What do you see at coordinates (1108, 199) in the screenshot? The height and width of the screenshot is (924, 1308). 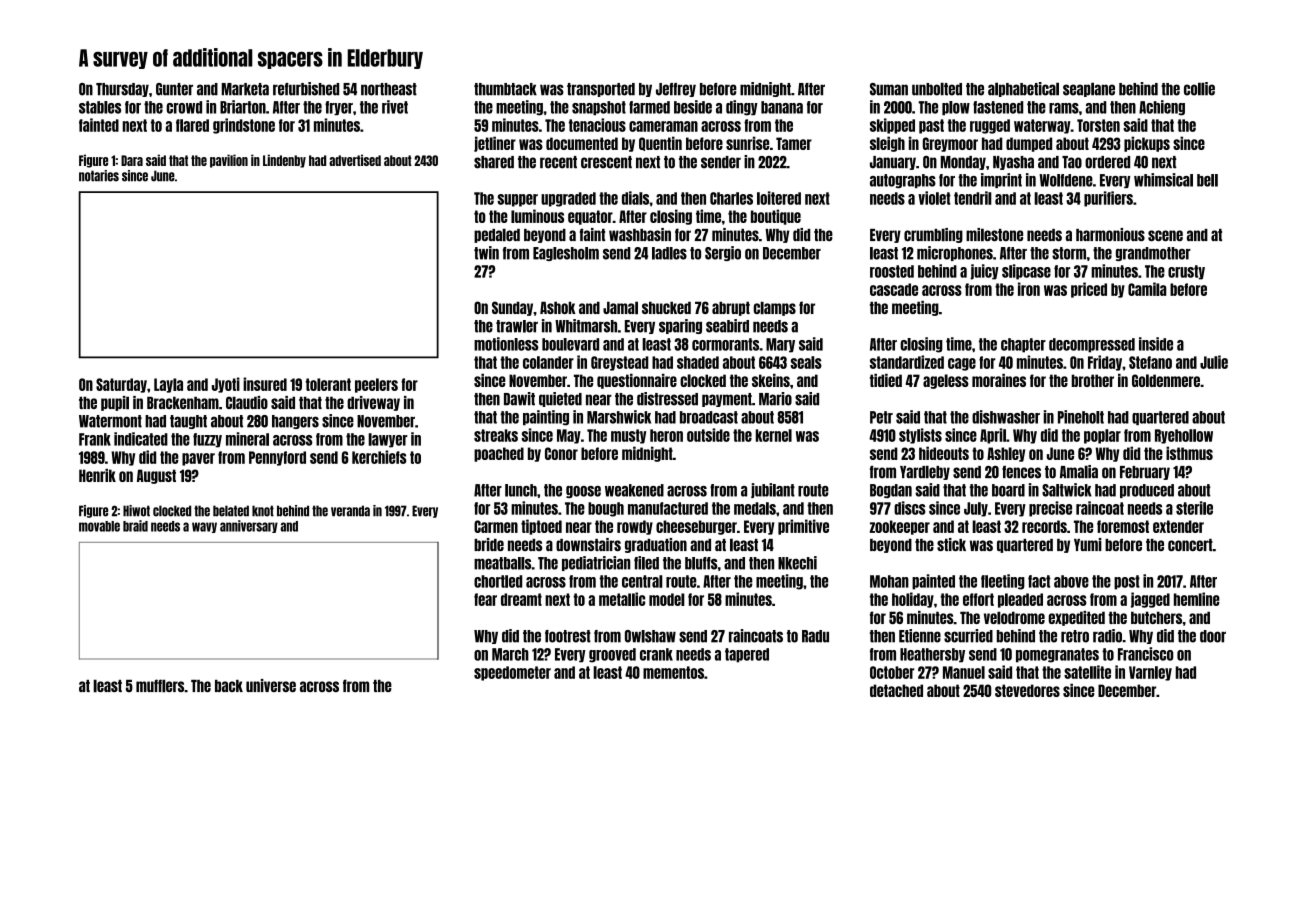 I see `purifiers` at bounding box center [1108, 199].
